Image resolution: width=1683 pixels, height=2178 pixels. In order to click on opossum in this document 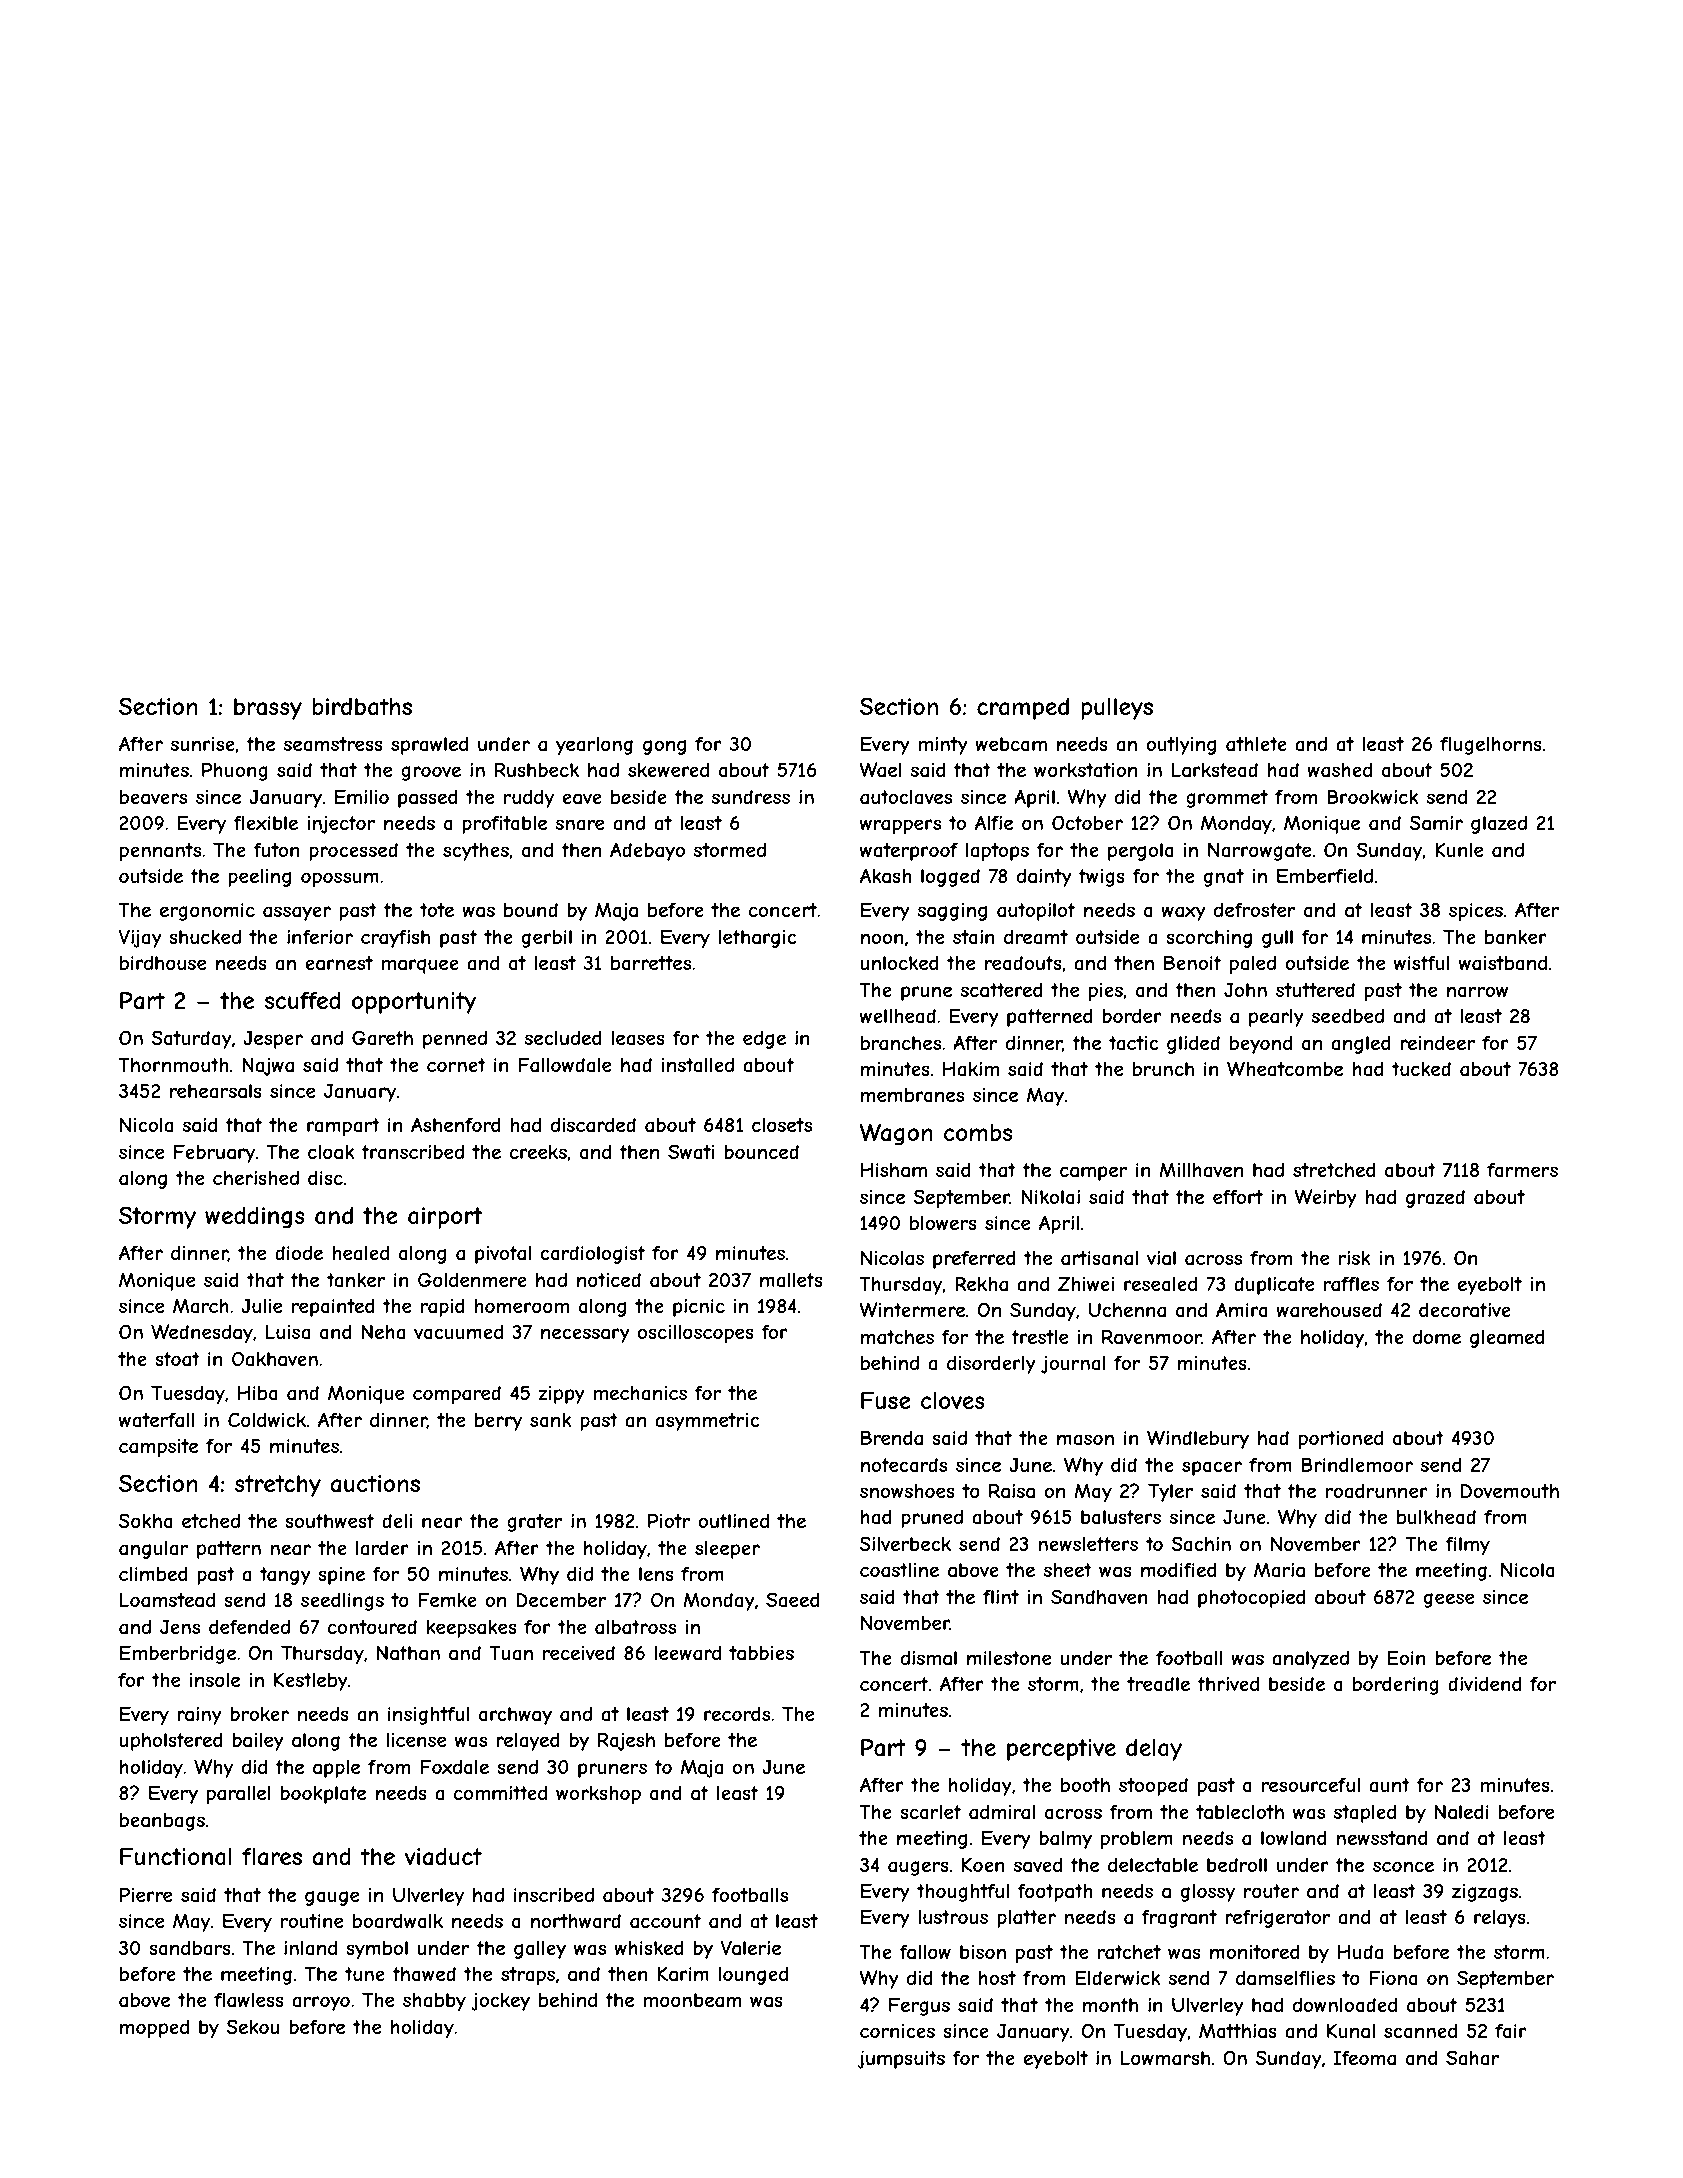, I will do `click(340, 879)`.
